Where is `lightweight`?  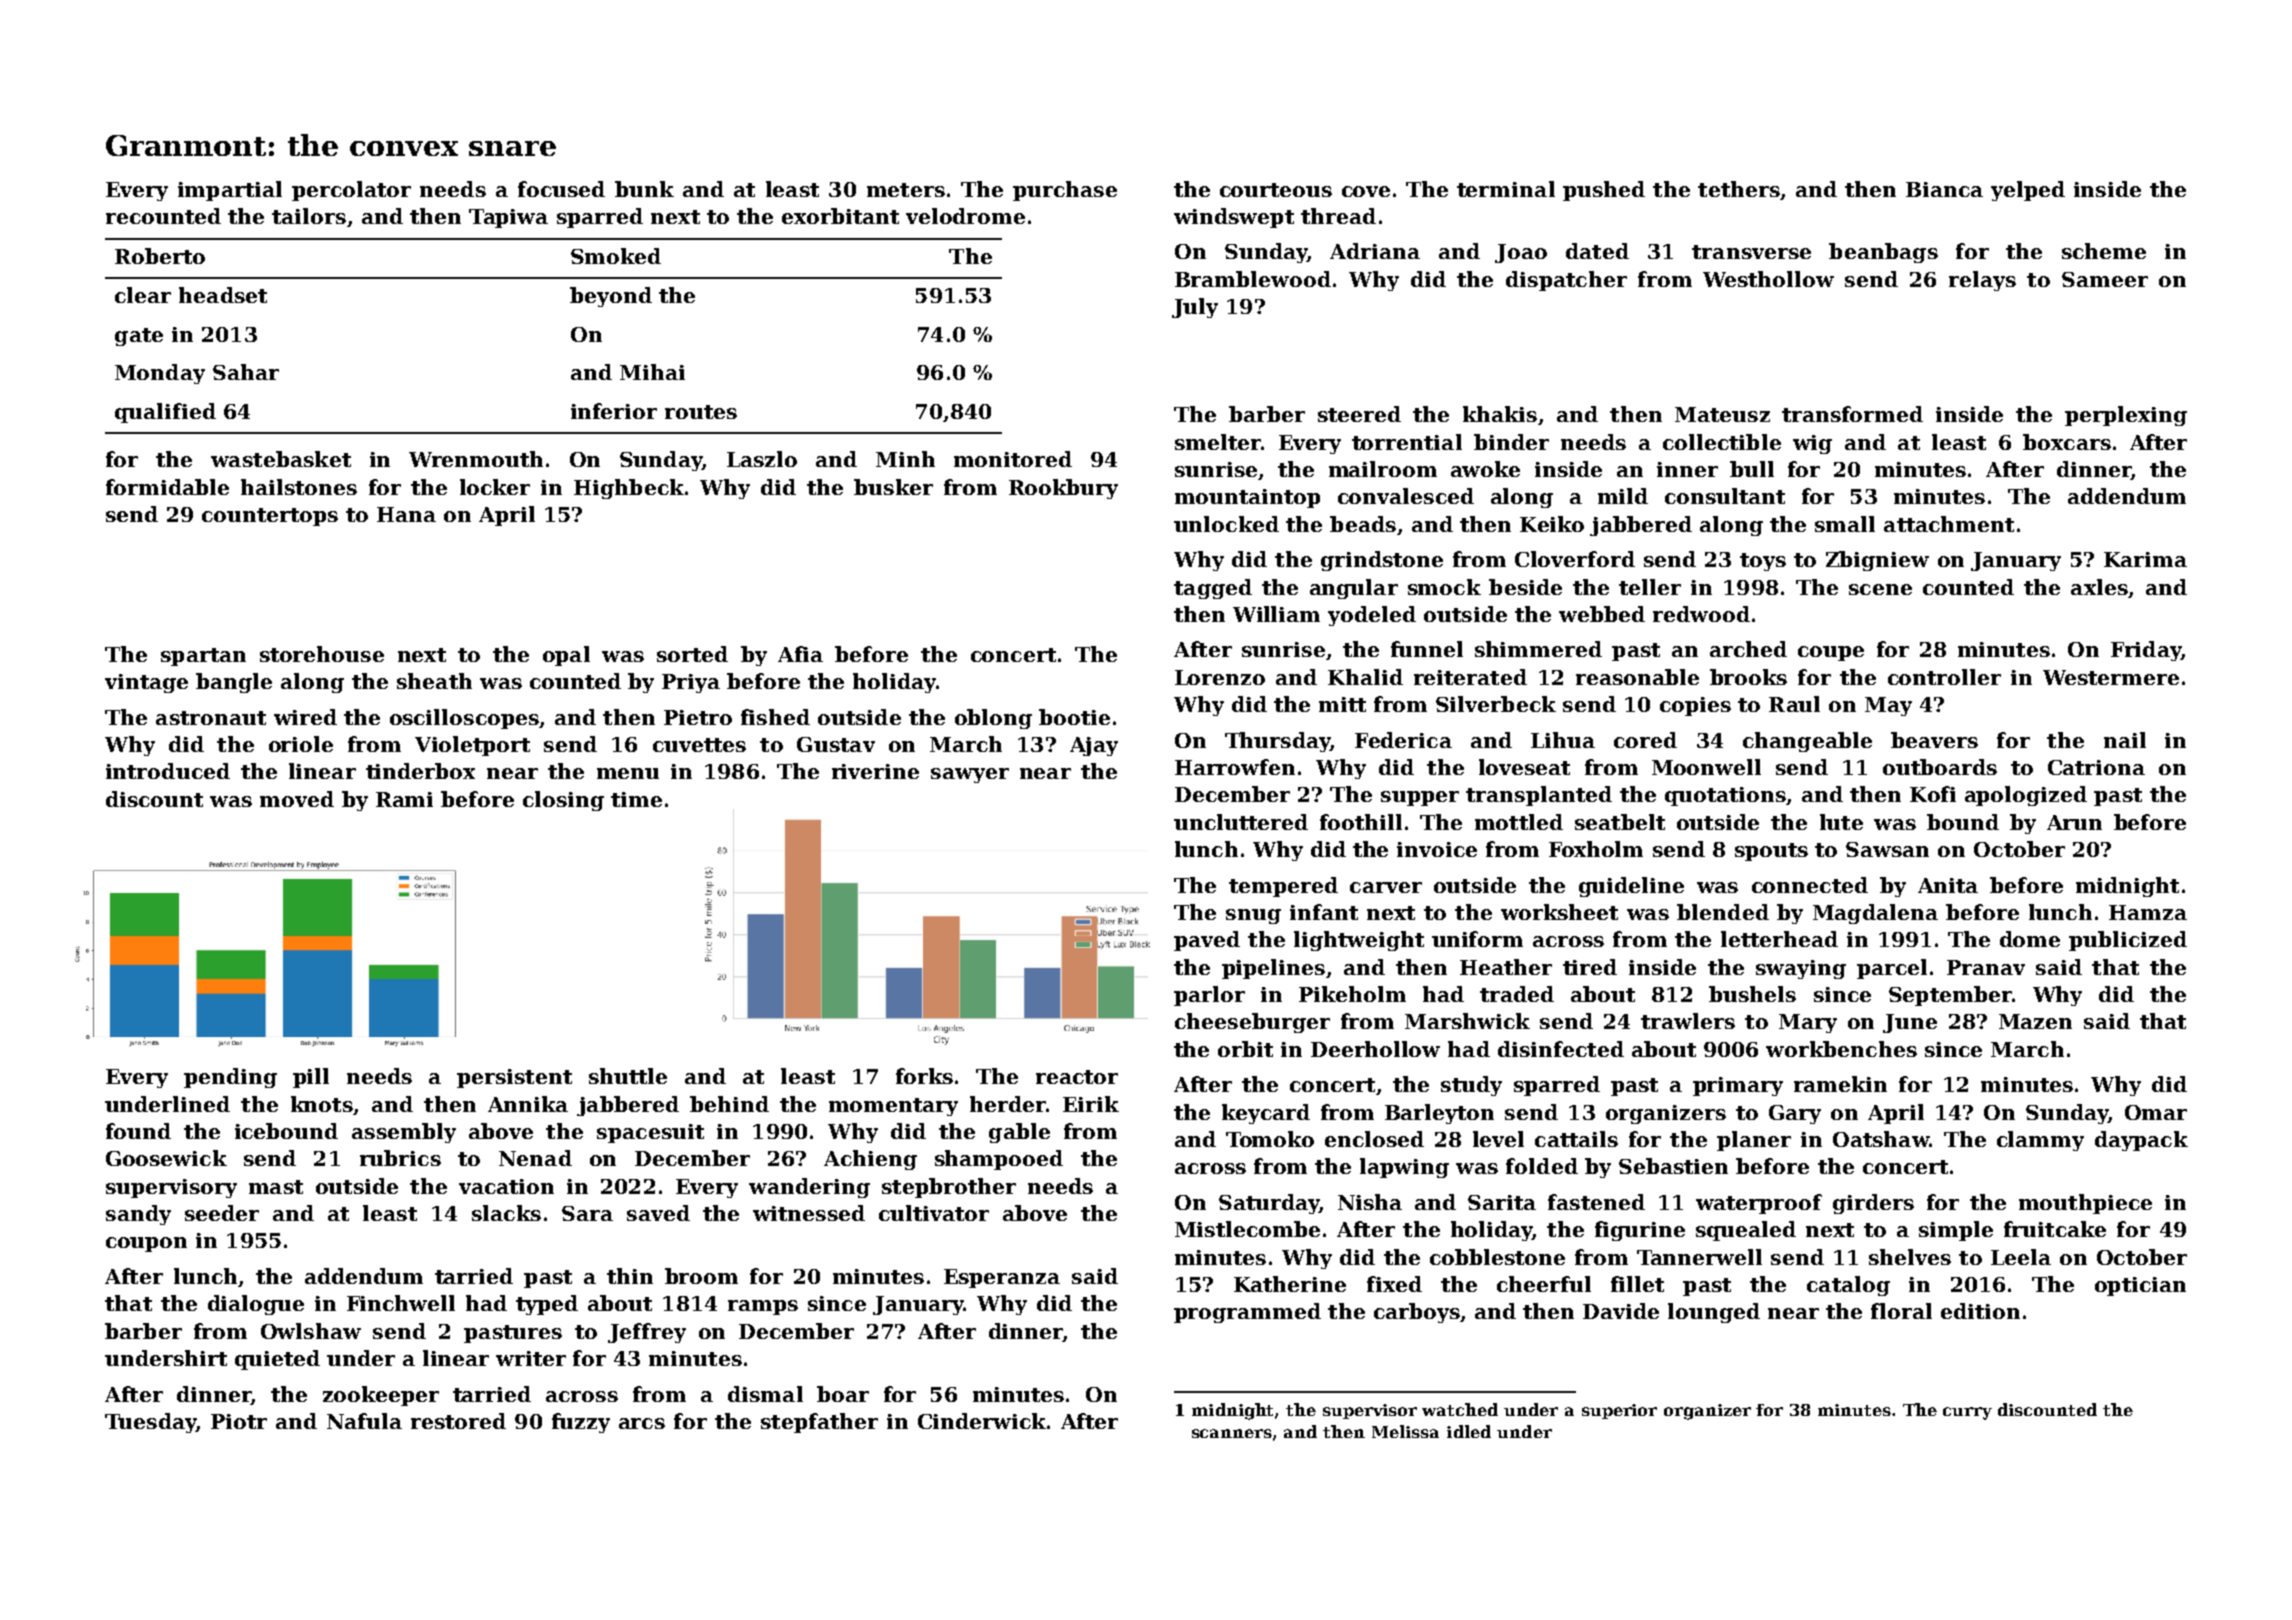
lightweight is located at coordinates (1359, 941).
